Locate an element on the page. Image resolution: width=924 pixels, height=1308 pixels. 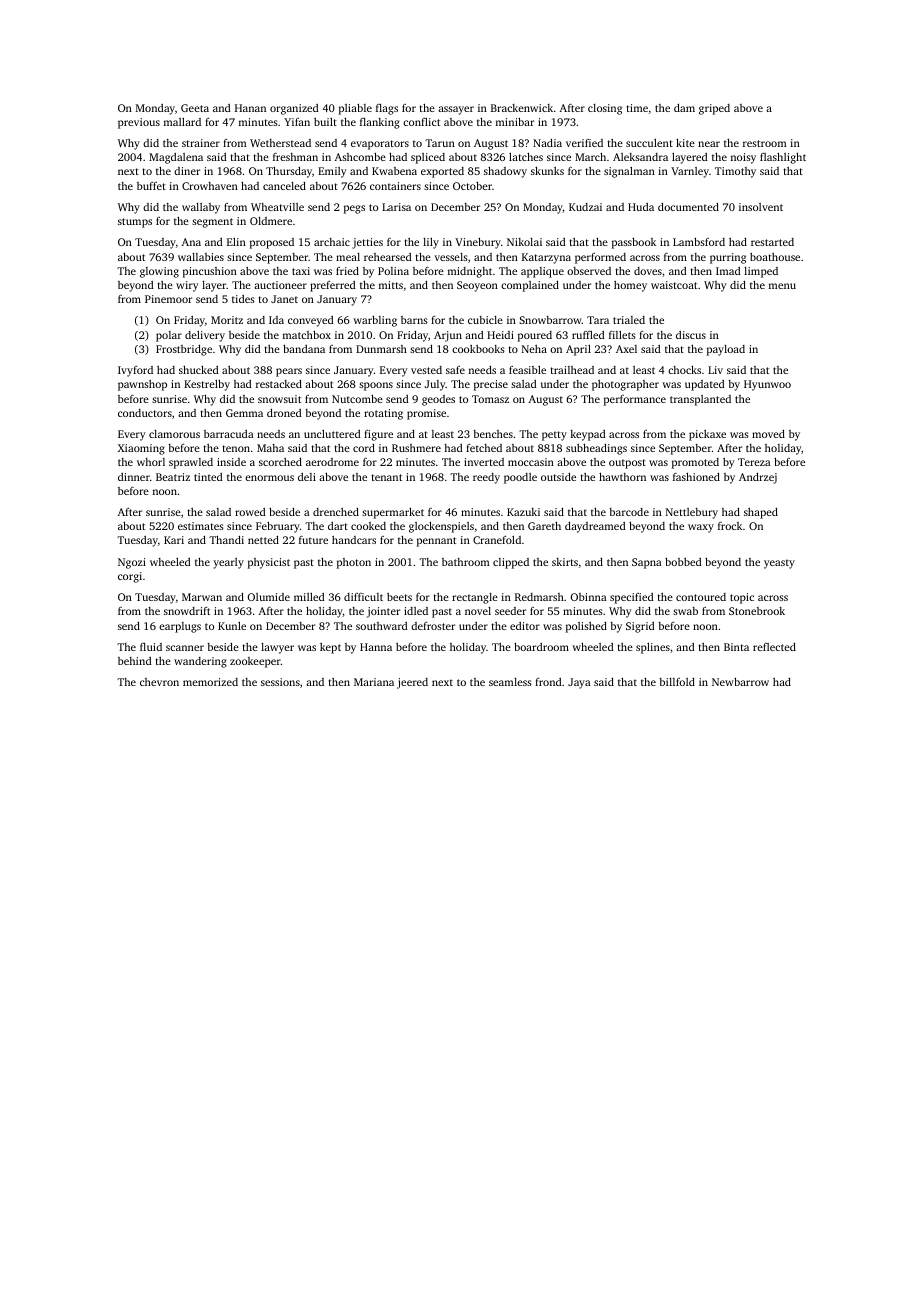
flashlight is located at coordinates (783, 158).
